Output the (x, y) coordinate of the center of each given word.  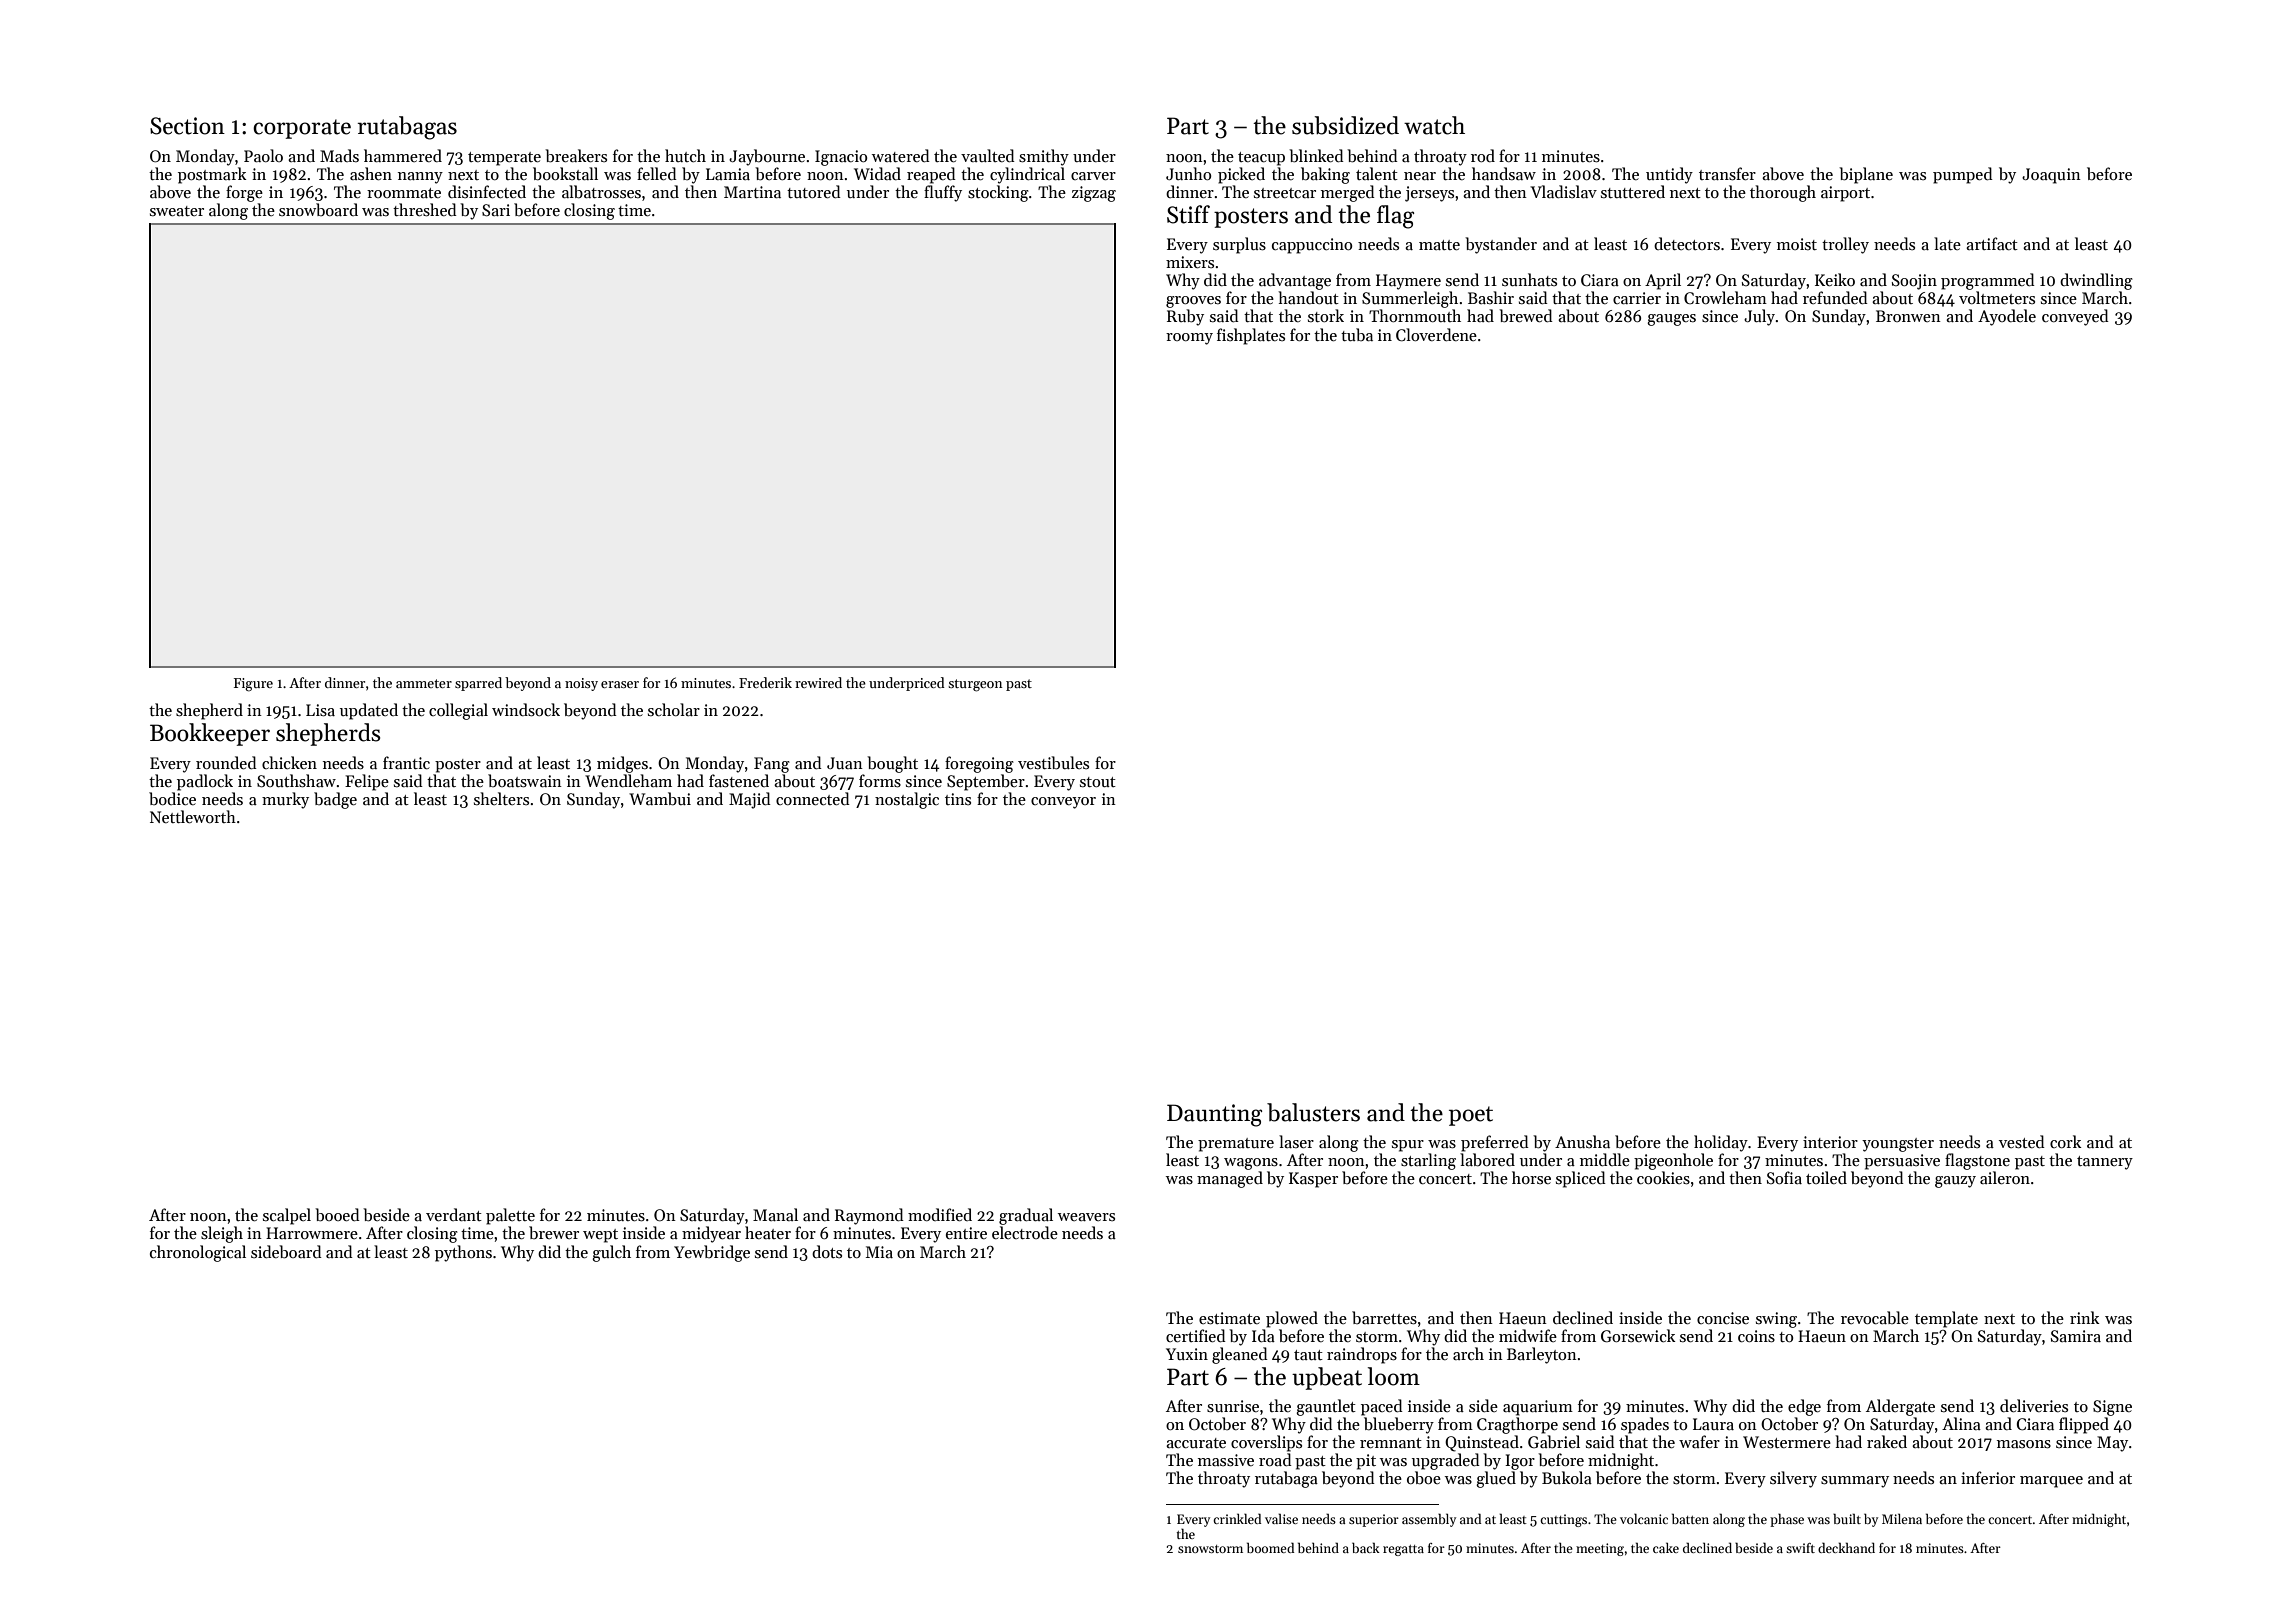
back (1366, 1547)
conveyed (2075, 317)
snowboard (318, 209)
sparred (478, 684)
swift (1800, 1548)
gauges (1671, 320)
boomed (1270, 1547)
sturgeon (975, 685)
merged (1348, 193)
